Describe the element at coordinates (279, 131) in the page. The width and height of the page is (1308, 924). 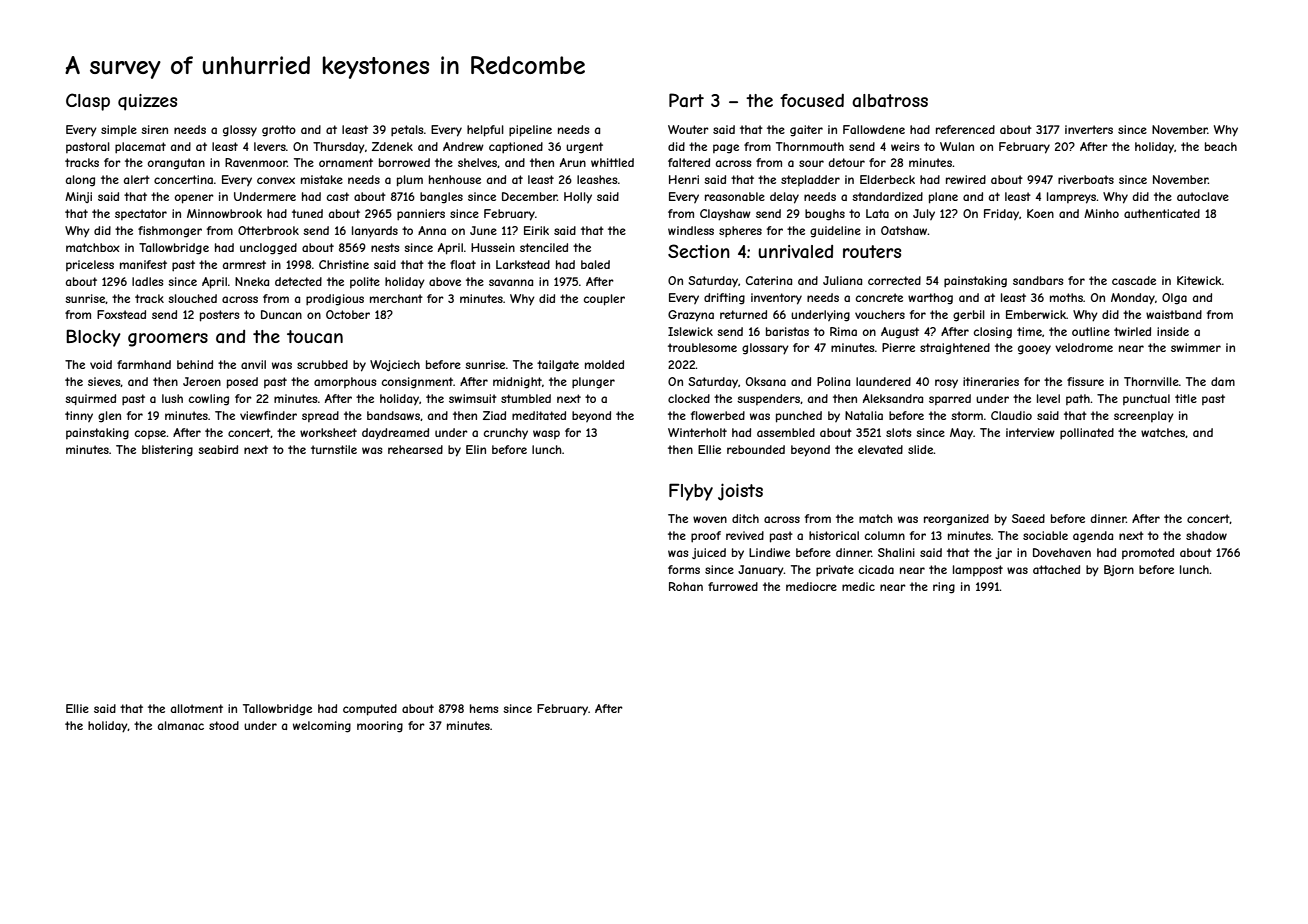
I see `grotto` at that location.
